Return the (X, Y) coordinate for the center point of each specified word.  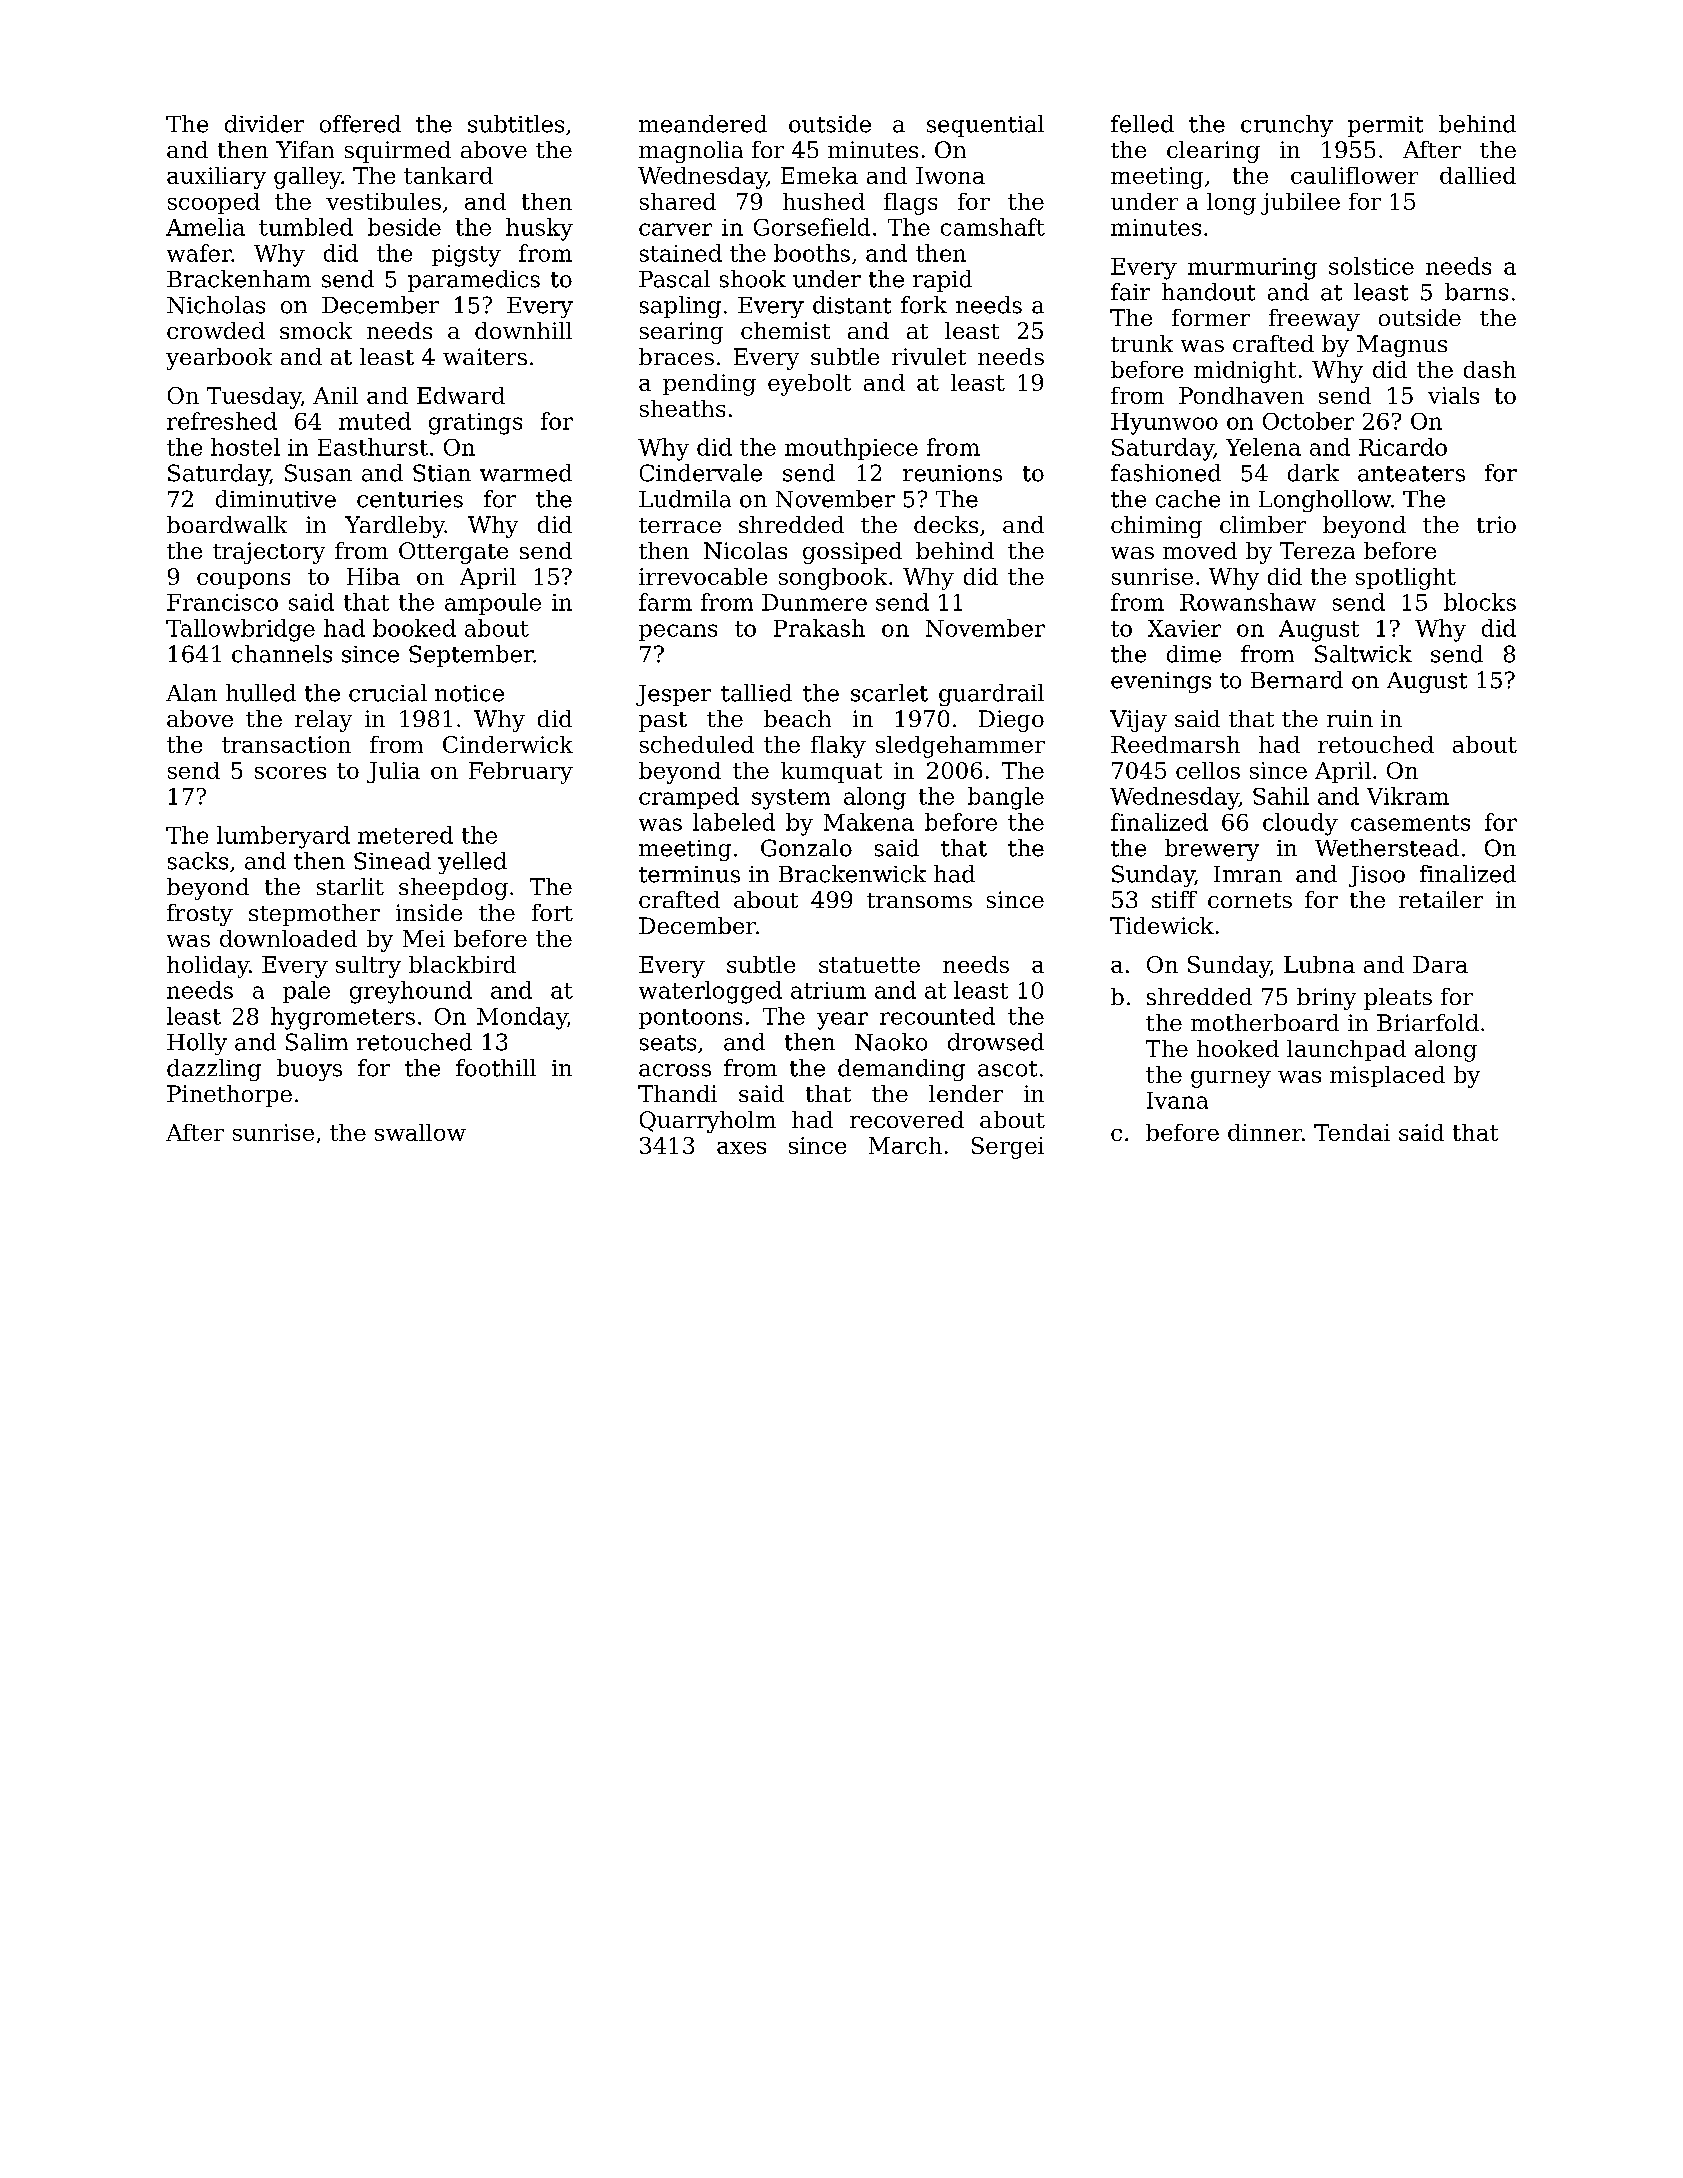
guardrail (991, 695)
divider (264, 124)
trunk (1142, 343)
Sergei (1008, 1148)
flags (910, 204)
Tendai (1352, 1132)
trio (1496, 524)
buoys (309, 1070)
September (471, 656)
